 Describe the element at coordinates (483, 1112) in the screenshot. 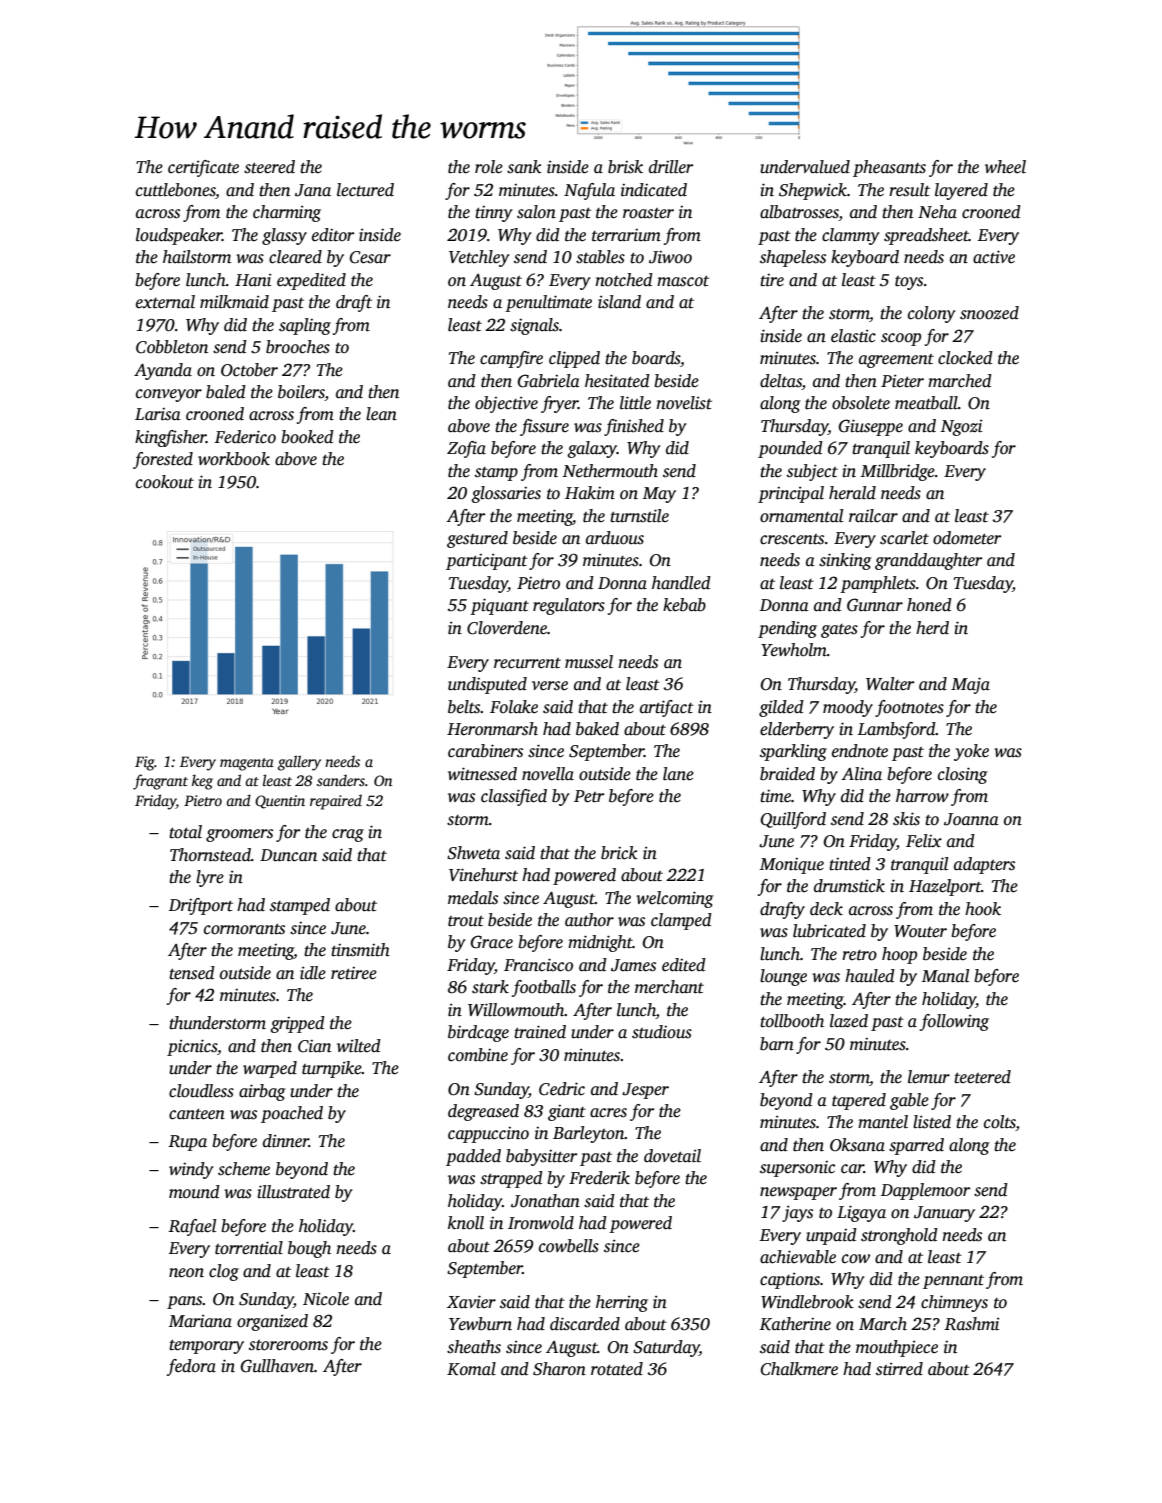

I see `degreased` at that location.
